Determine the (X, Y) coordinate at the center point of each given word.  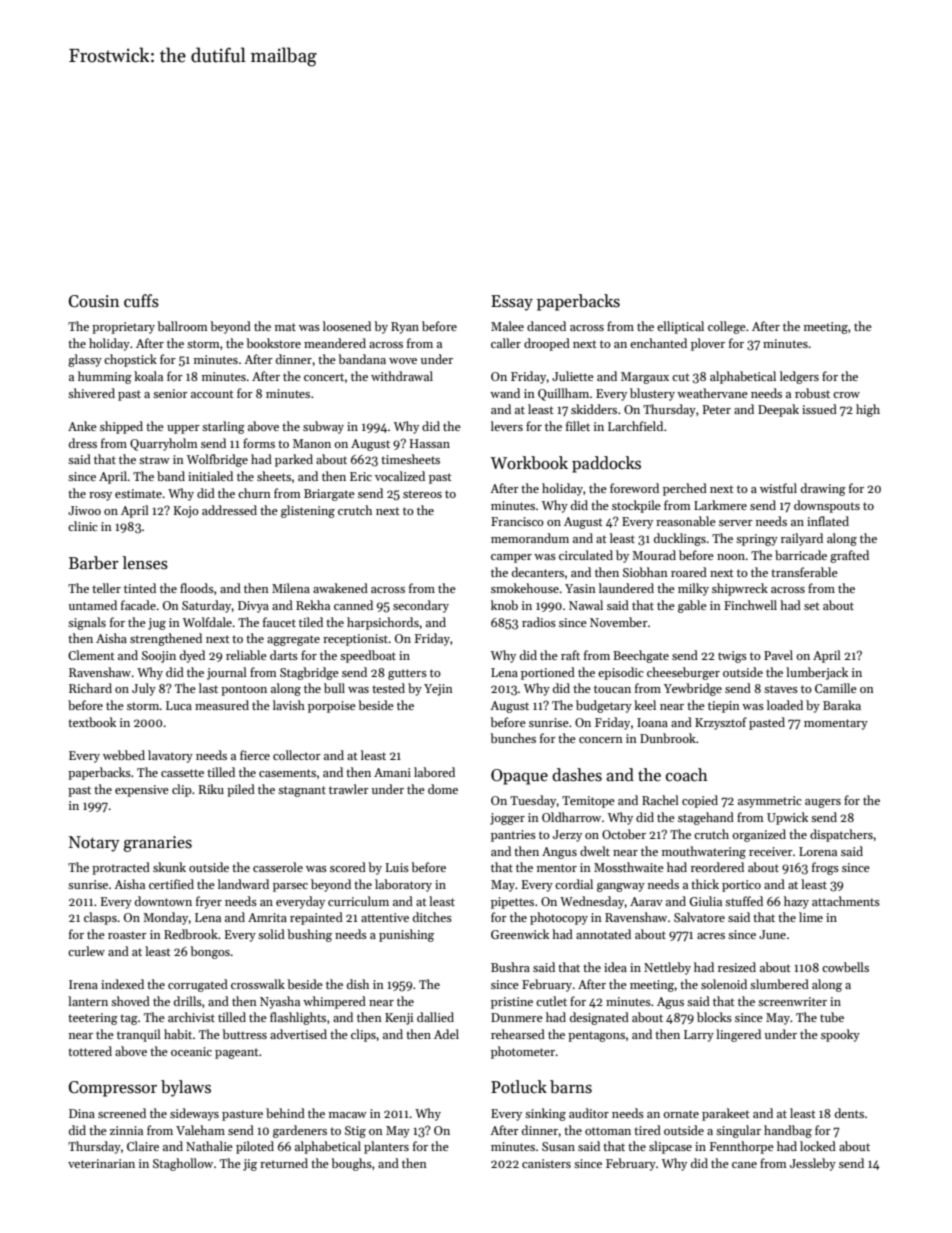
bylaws (186, 1088)
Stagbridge (309, 673)
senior (170, 393)
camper (511, 558)
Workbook (529, 463)
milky (693, 589)
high (868, 410)
